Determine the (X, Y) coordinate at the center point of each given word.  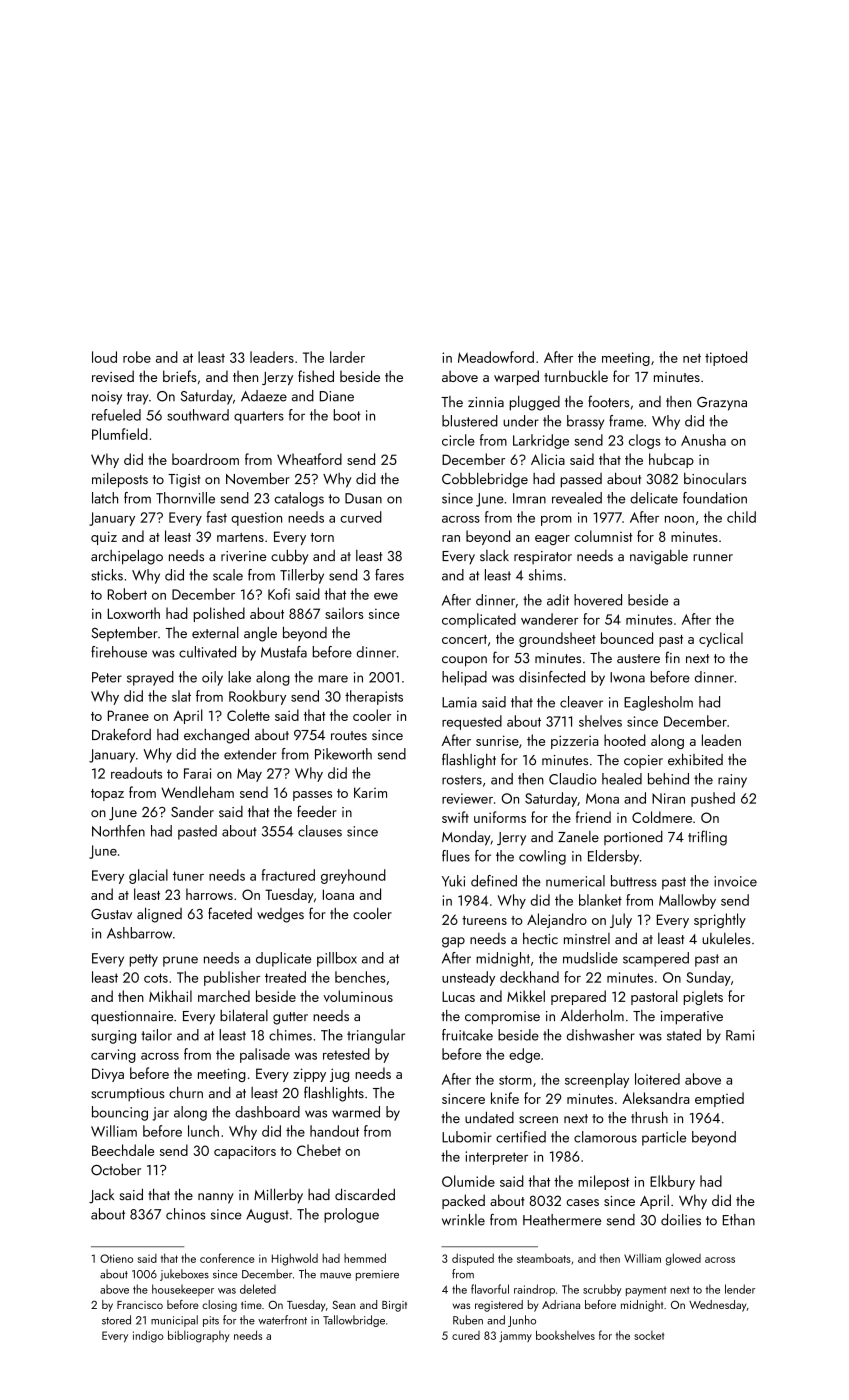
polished (219, 614)
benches (360, 977)
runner (713, 557)
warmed (356, 1112)
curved (361, 517)
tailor (156, 1035)
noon (679, 519)
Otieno (116, 1258)
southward (198, 415)
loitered (657, 1079)
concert (464, 639)
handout (334, 1131)
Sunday (708, 978)
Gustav (111, 914)
